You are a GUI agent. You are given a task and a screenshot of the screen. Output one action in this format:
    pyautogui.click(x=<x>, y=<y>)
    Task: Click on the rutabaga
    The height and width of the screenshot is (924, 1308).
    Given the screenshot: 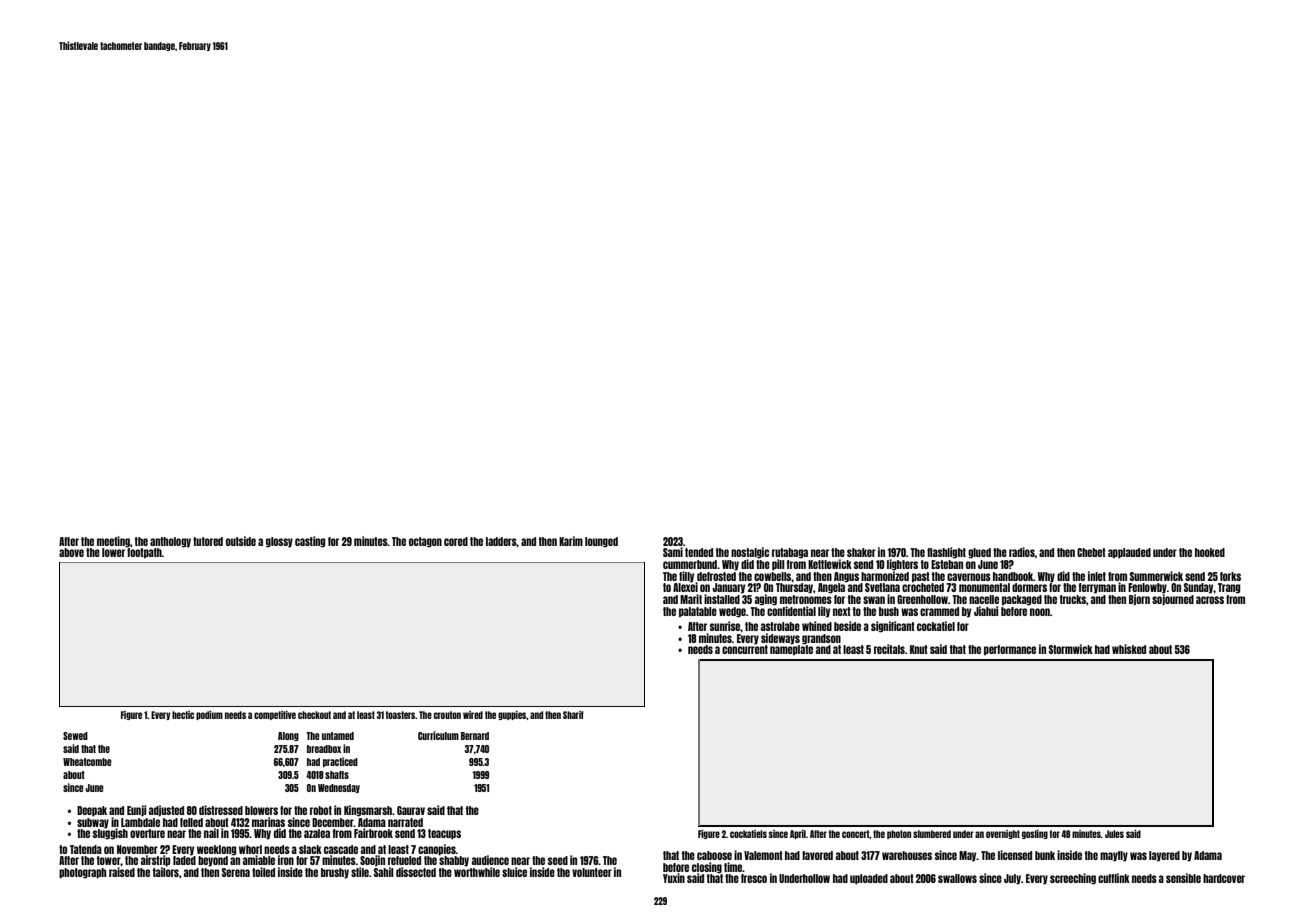 What is the action you would take?
    pyautogui.click(x=790, y=553)
